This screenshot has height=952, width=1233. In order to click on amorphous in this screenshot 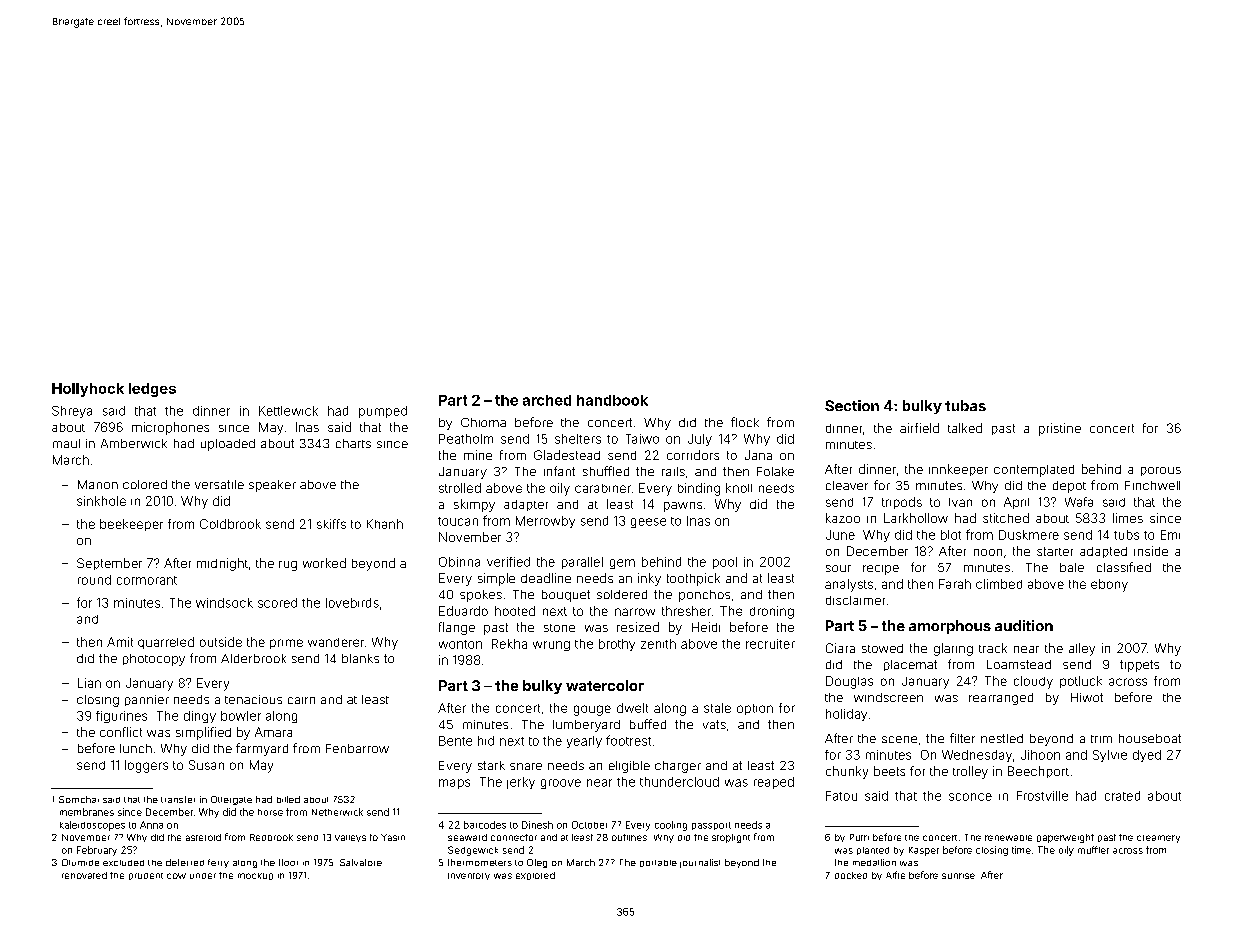, I will do `click(950, 627)`.
